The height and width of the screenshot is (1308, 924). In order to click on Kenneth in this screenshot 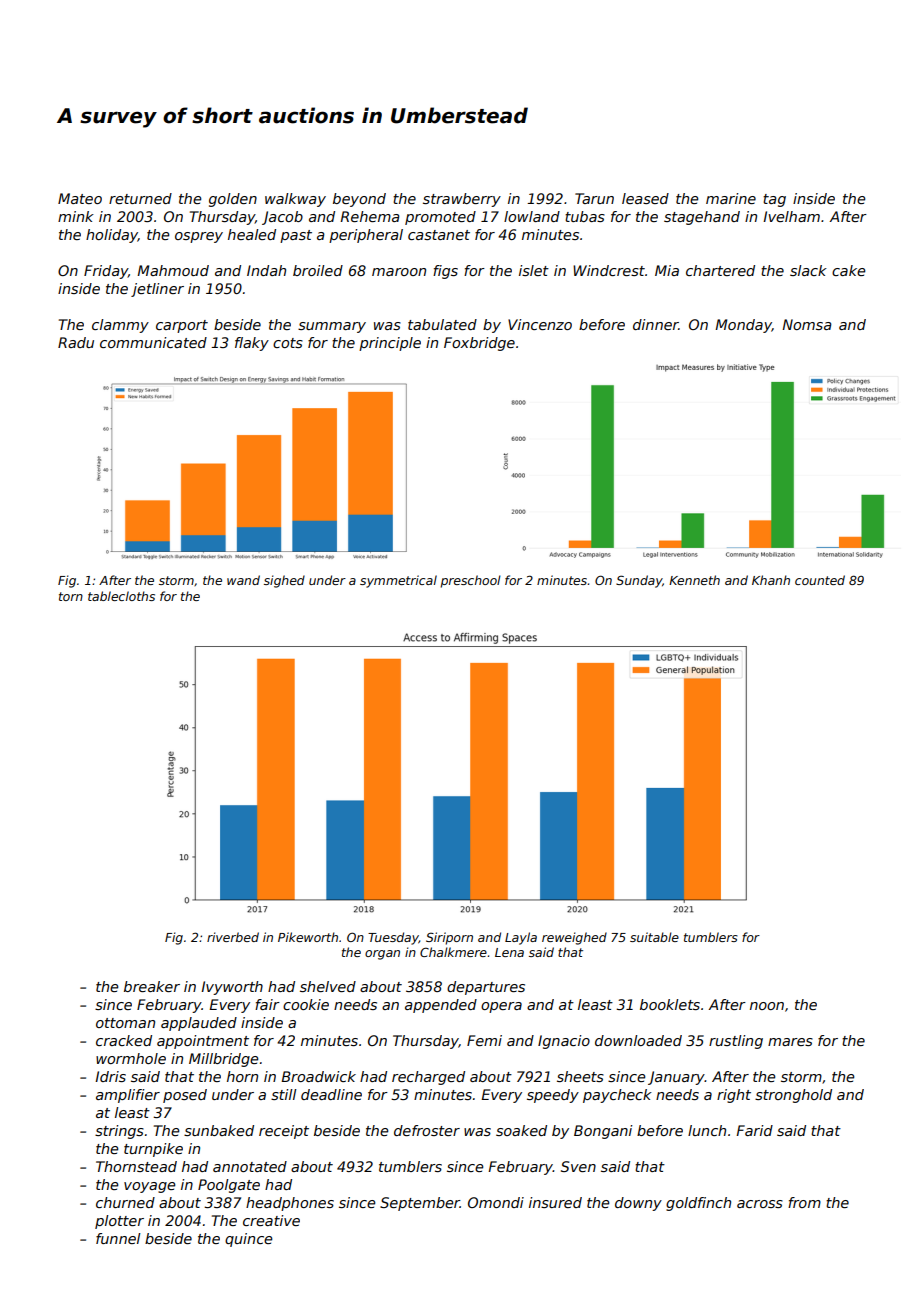, I will do `click(694, 580)`.
